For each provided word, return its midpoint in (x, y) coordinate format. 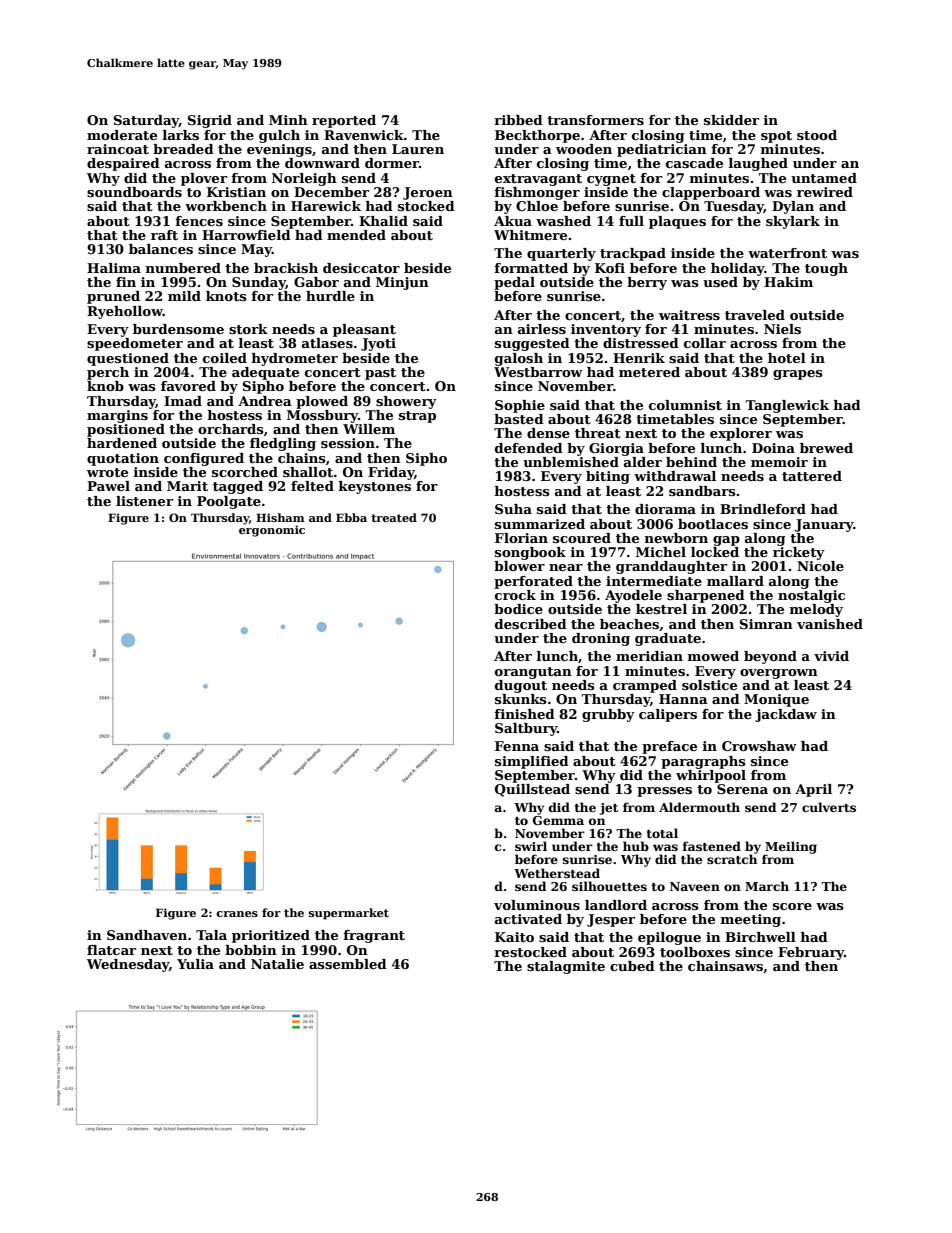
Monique (776, 700)
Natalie (277, 964)
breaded (183, 149)
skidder (731, 120)
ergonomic (272, 531)
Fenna (517, 746)
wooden (584, 149)
